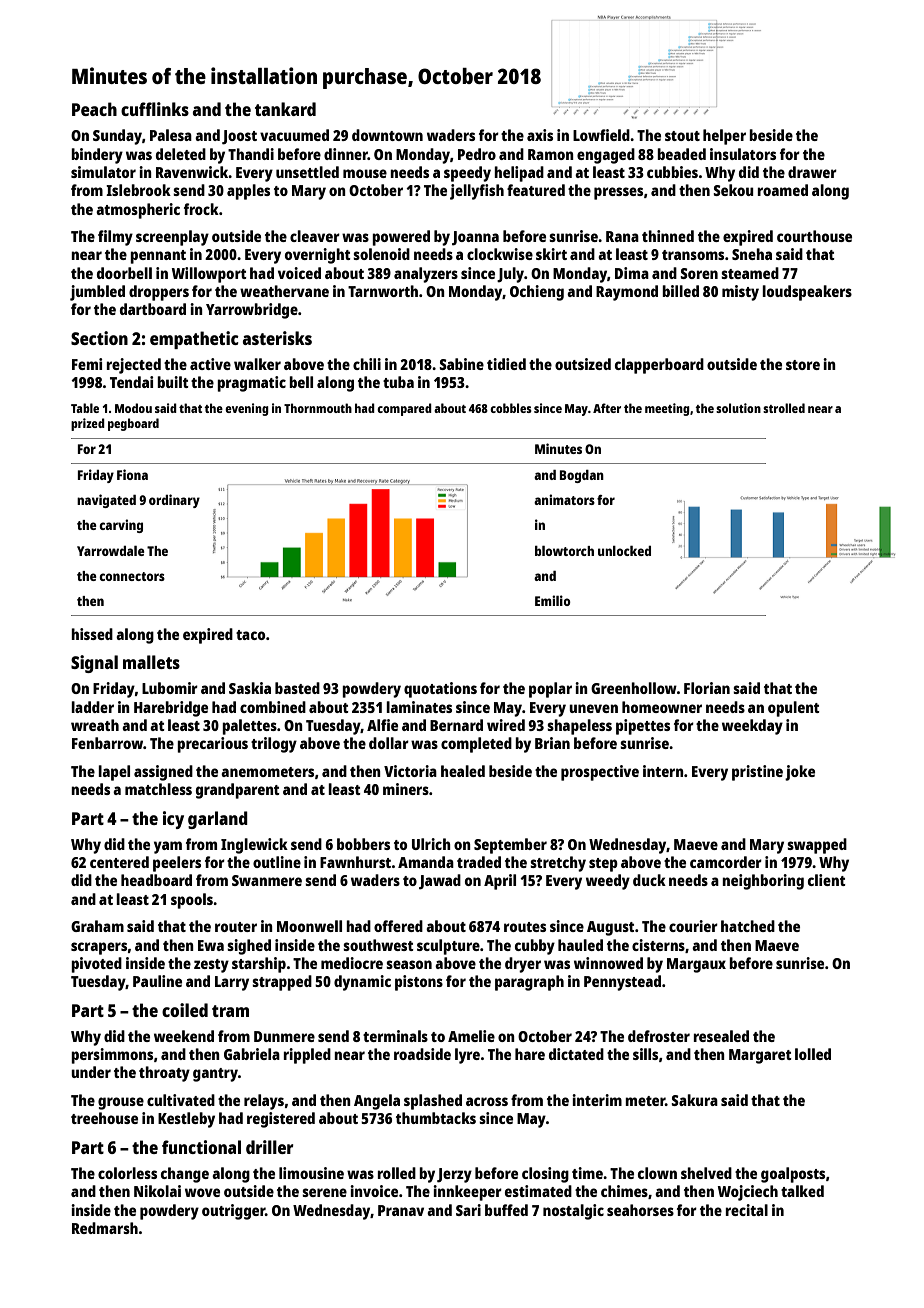  Describe the element at coordinates (746, 1210) in the page. I see `recital` at that location.
